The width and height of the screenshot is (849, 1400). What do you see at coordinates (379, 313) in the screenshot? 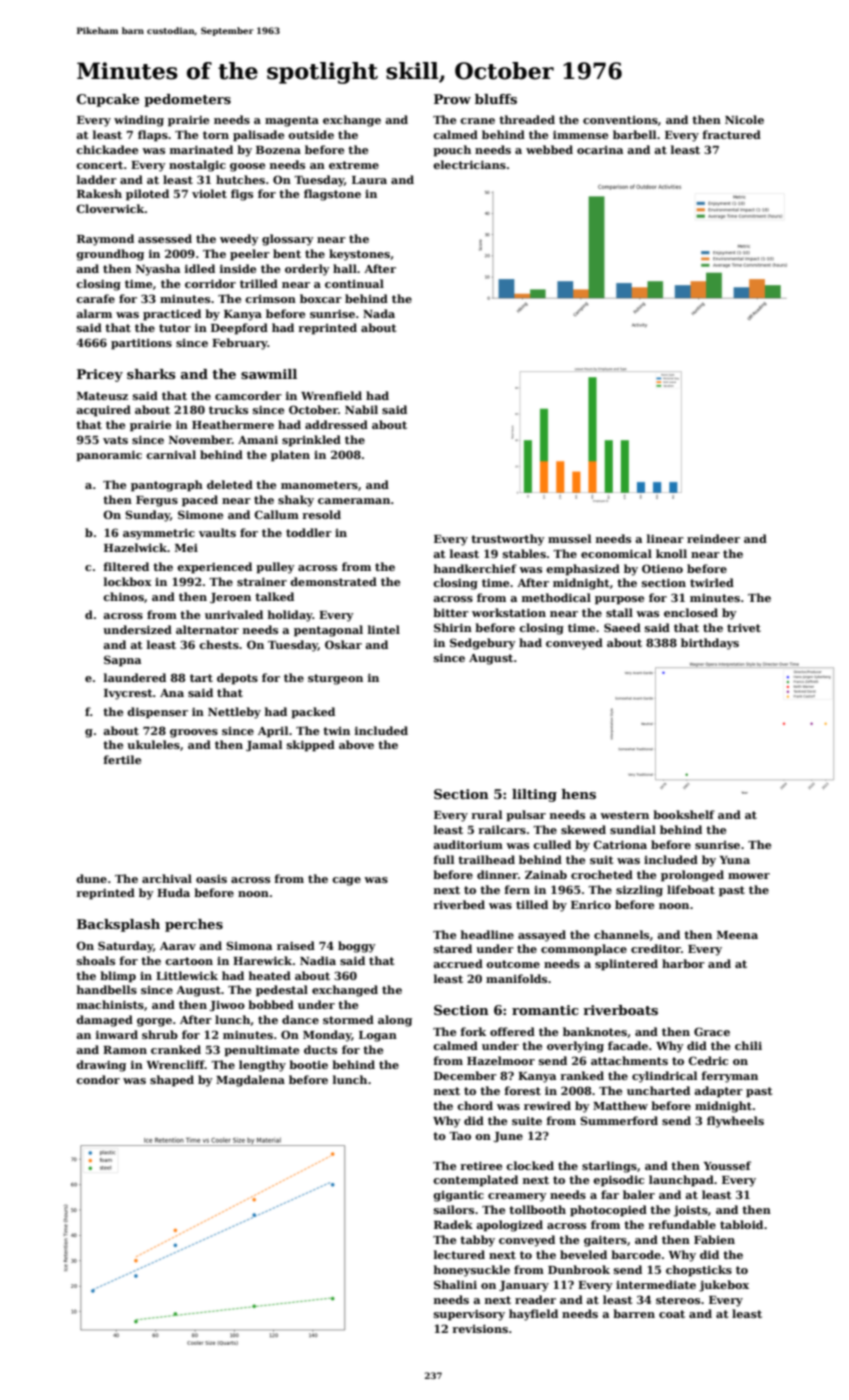
I see `Nada` at bounding box center [379, 313].
